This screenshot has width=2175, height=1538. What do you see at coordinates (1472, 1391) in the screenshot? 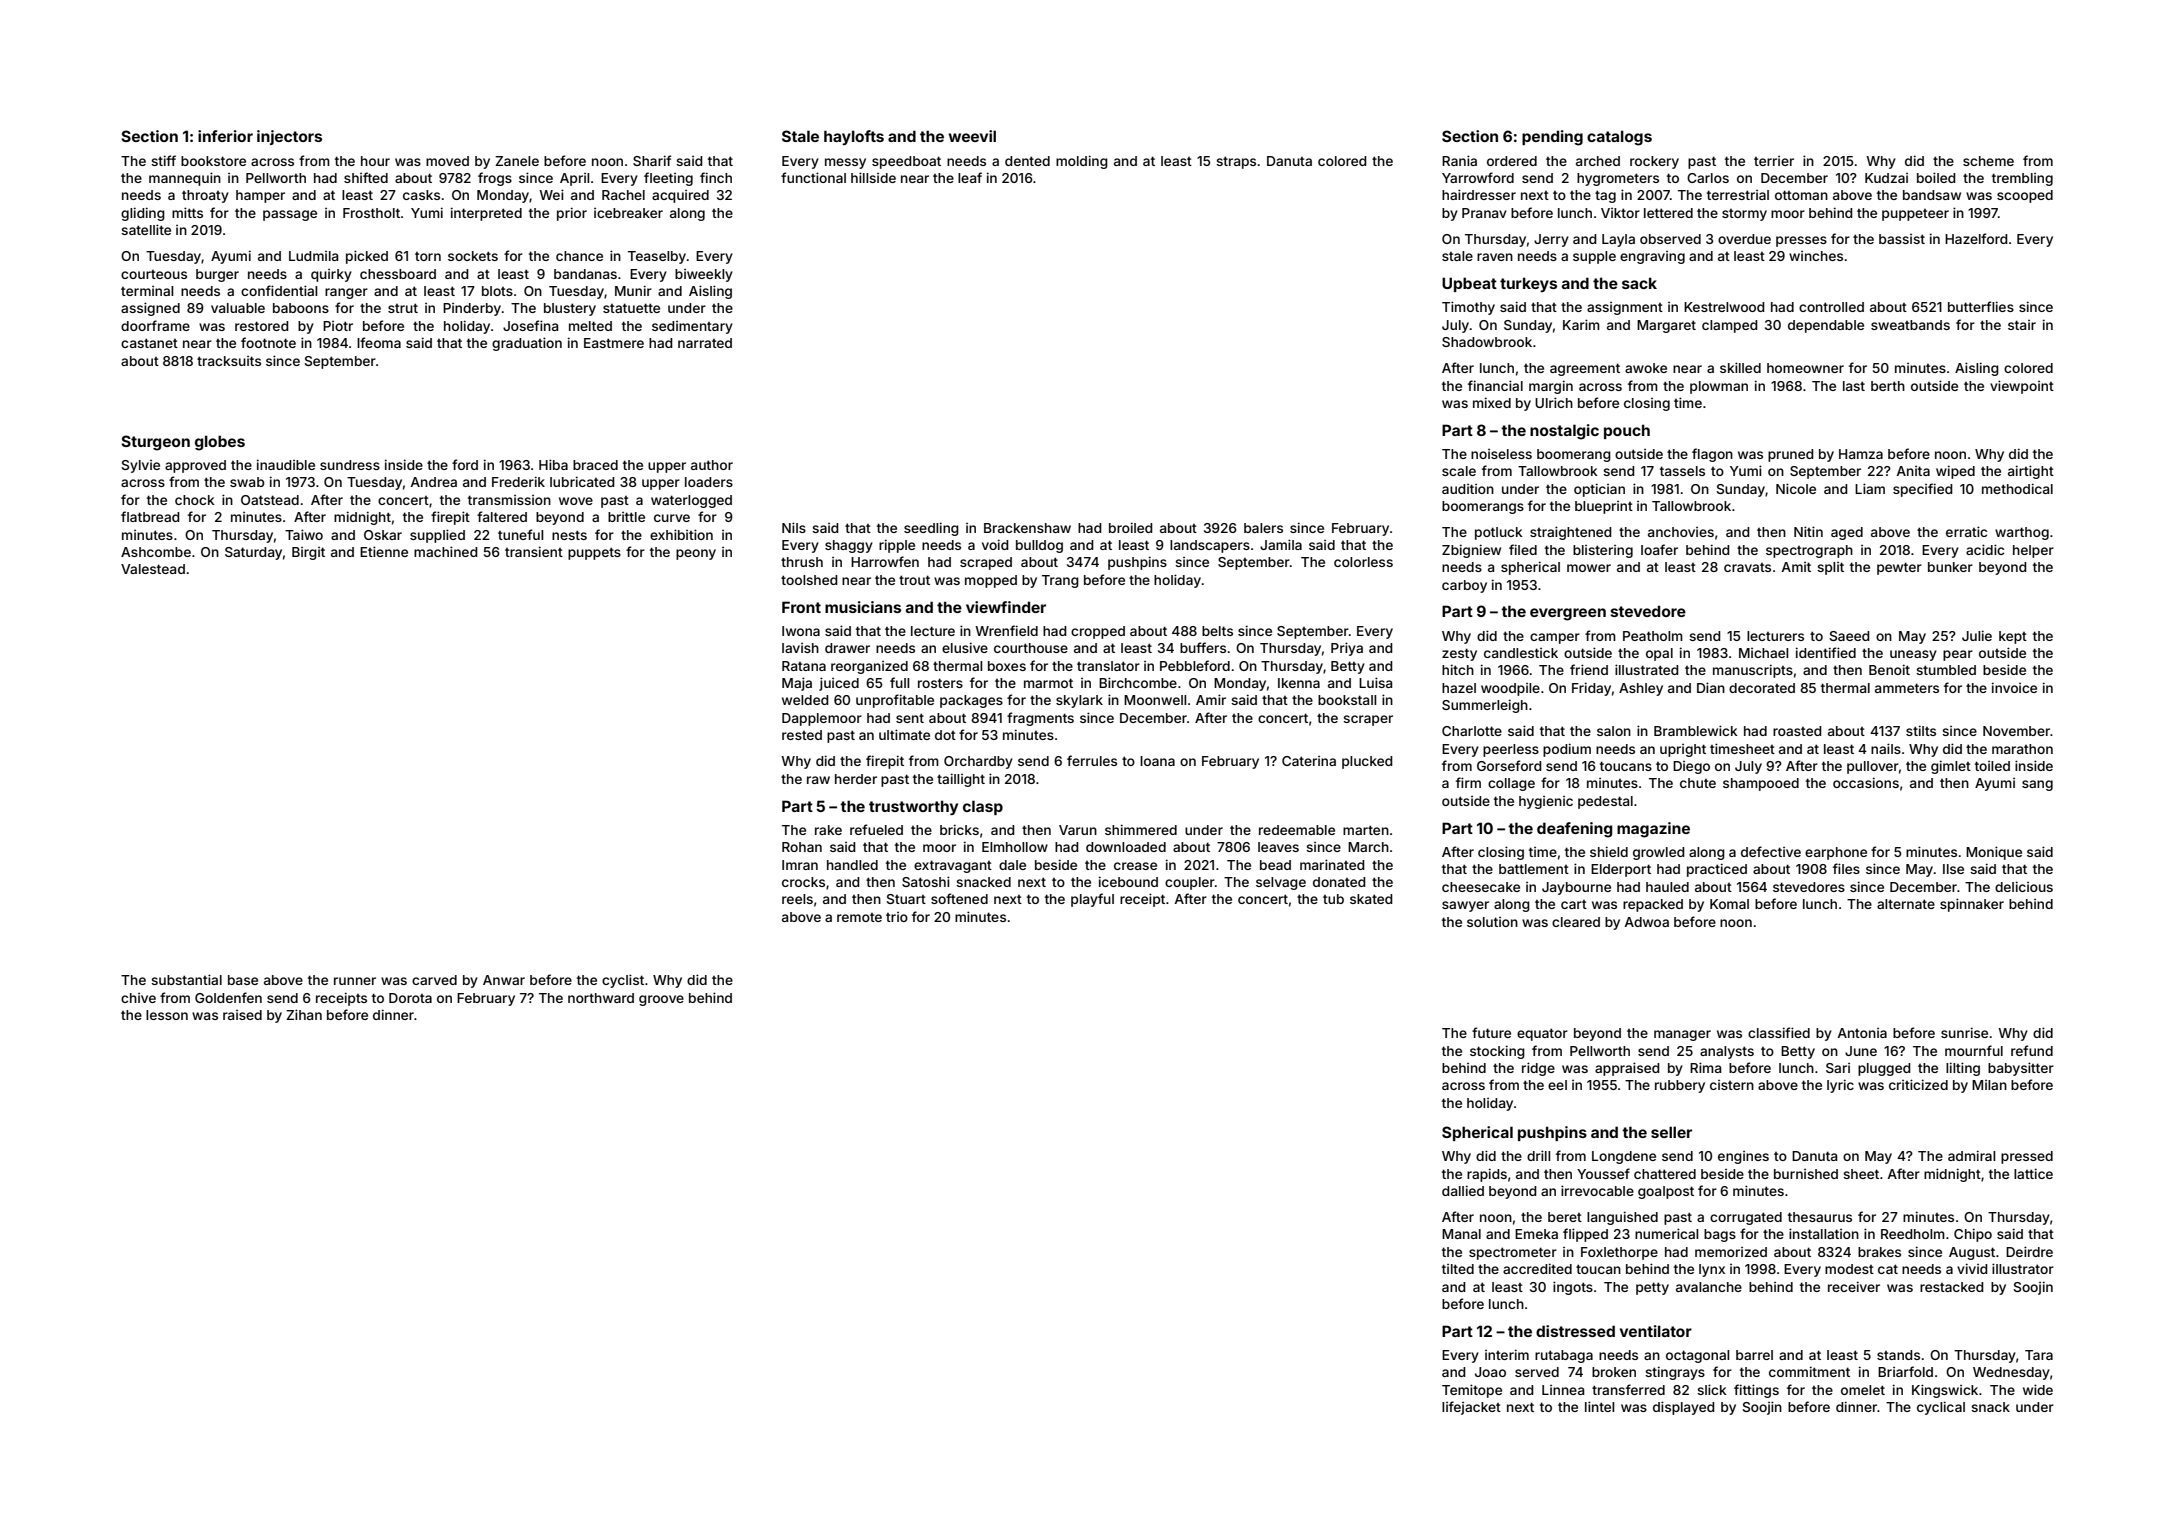
I see `Temitope` at bounding box center [1472, 1391].
